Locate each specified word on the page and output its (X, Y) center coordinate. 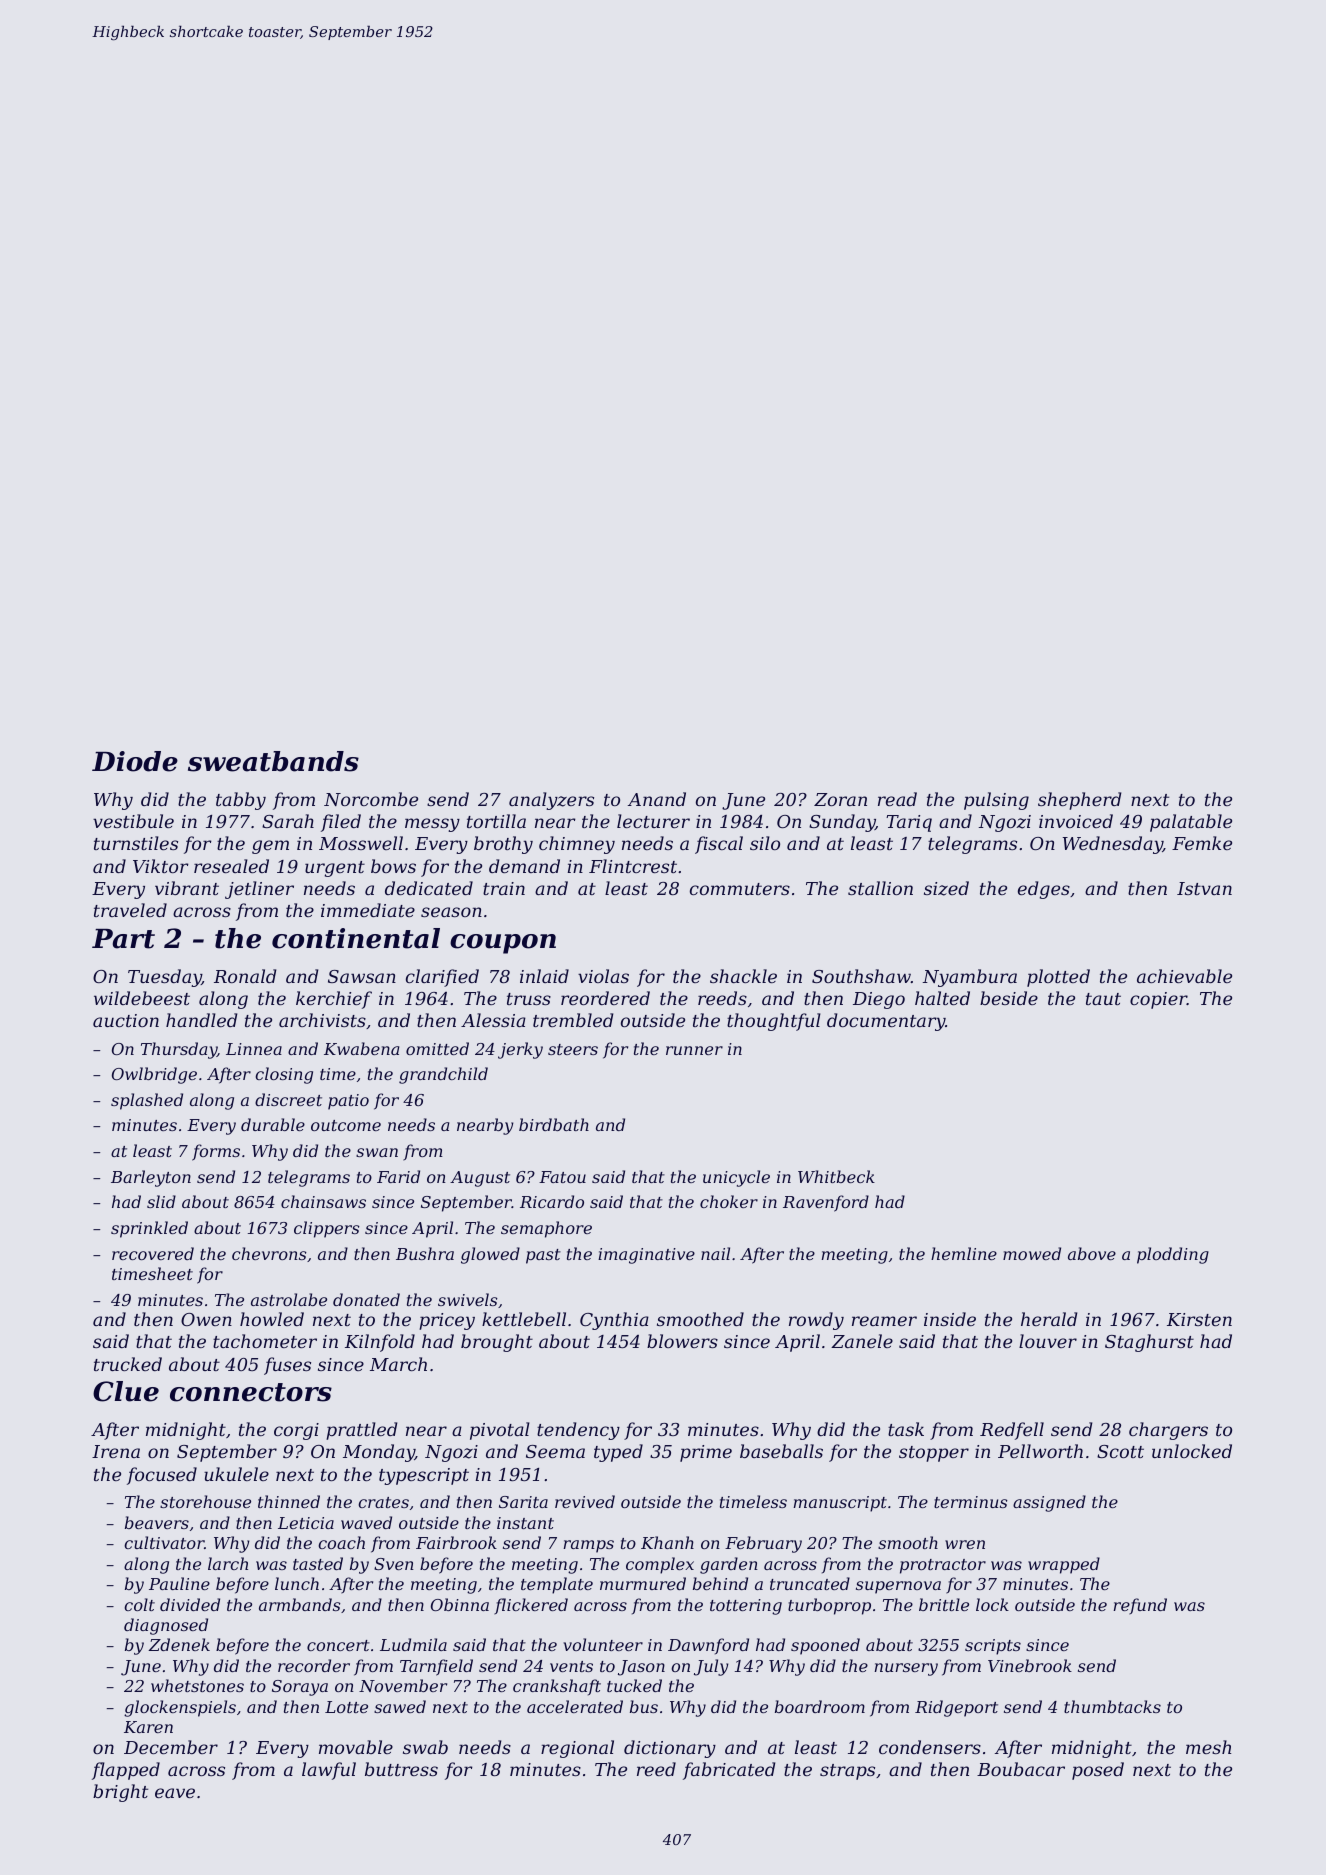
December (171, 1747)
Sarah (288, 821)
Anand (657, 799)
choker (729, 1201)
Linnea (254, 1049)
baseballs (781, 1451)
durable (273, 1124)
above (1092, 1253)
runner (694, 1050)
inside (950, 1319)
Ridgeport (956, 1708)
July (711, 1667)
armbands (300, 1604)
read (897, 799)
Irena (116, 1451)
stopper (934, 1454)
